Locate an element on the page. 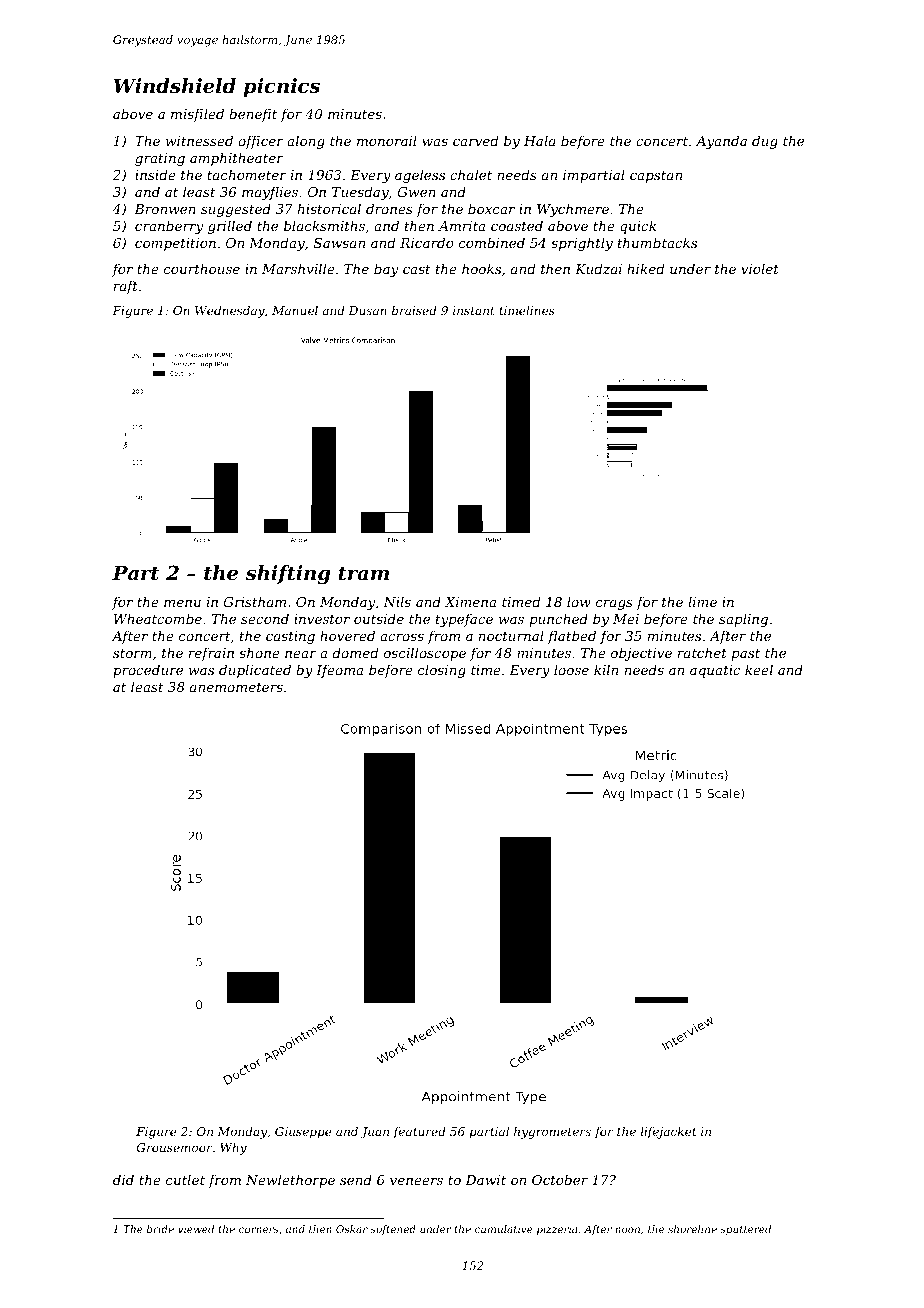 Image resolution: width=924 pixels, height=1308 pixels. lifejacket is located at coordinates (668, 1133).
